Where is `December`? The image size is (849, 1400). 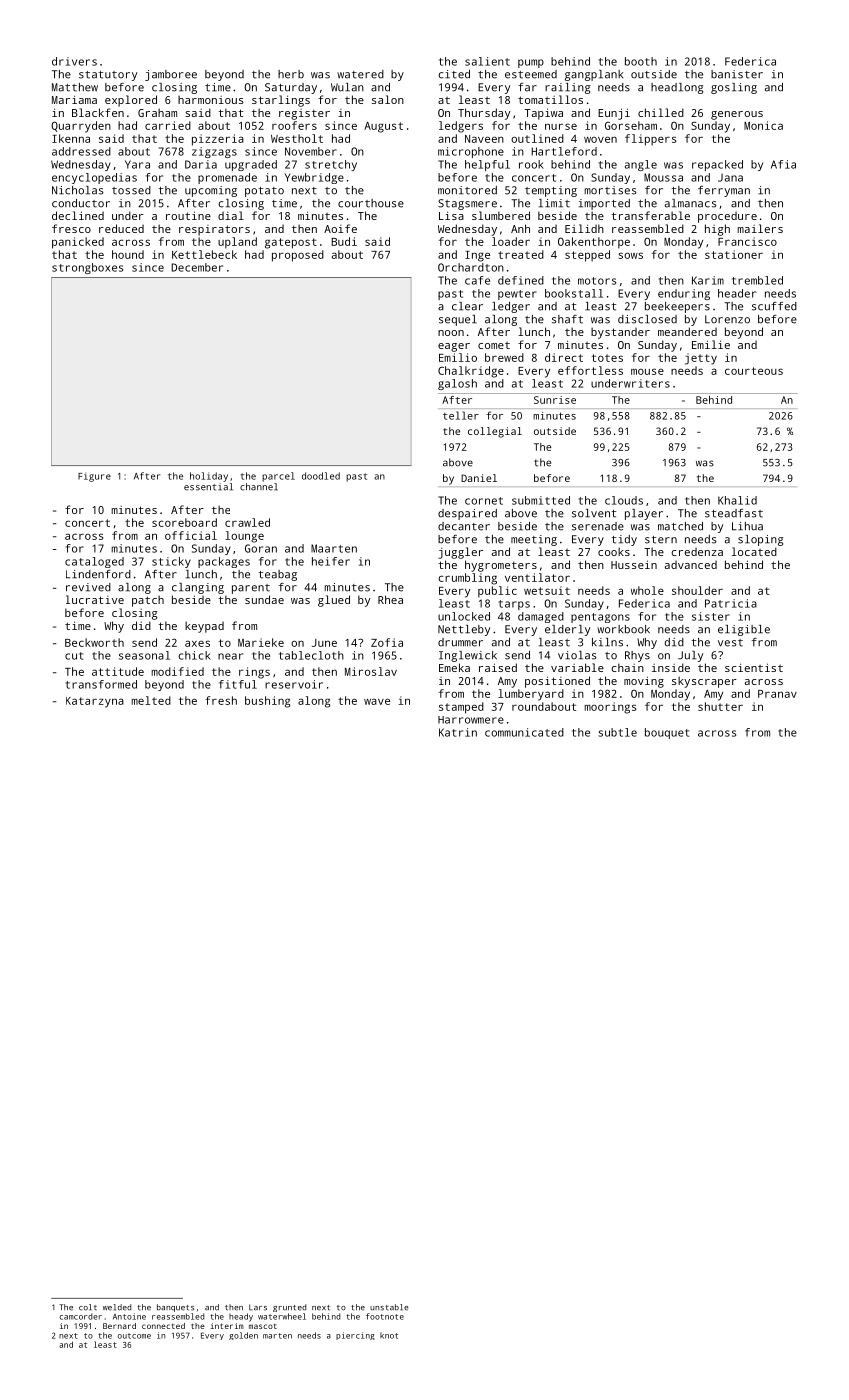
December is located at coordinates (197, 267).
